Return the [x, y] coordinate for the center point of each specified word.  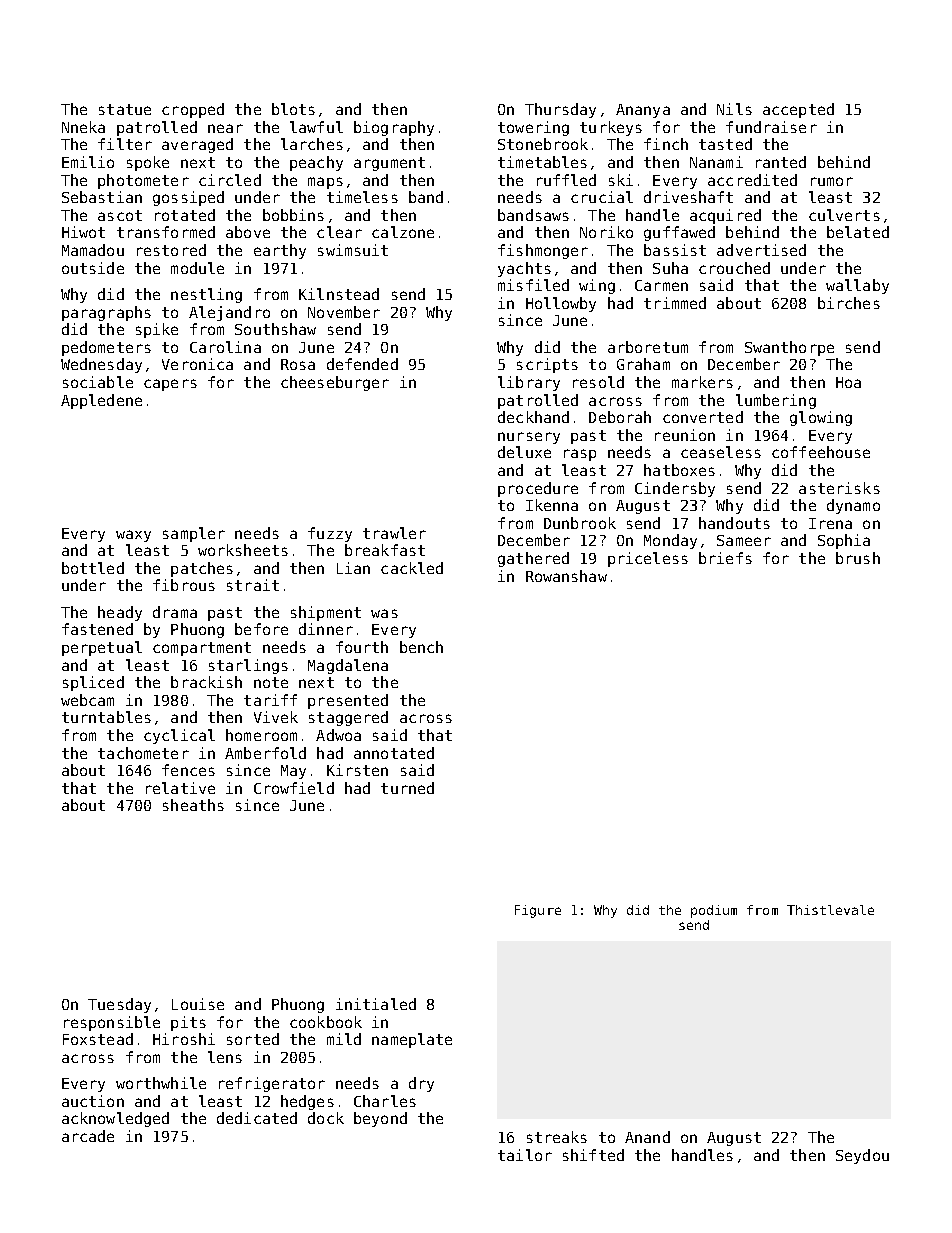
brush [858, 558]
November [344, 312]
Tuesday [119, 1005]
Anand [647, 1137]
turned [407, 788]
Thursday [560, 110]
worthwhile [161, 1083]
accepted [798, 110]
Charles [385, 1101]
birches [849, 303]
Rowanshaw [566, 576]
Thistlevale [830, 910]
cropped [193, 110]
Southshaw [275, 329]
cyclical [179, 736]
